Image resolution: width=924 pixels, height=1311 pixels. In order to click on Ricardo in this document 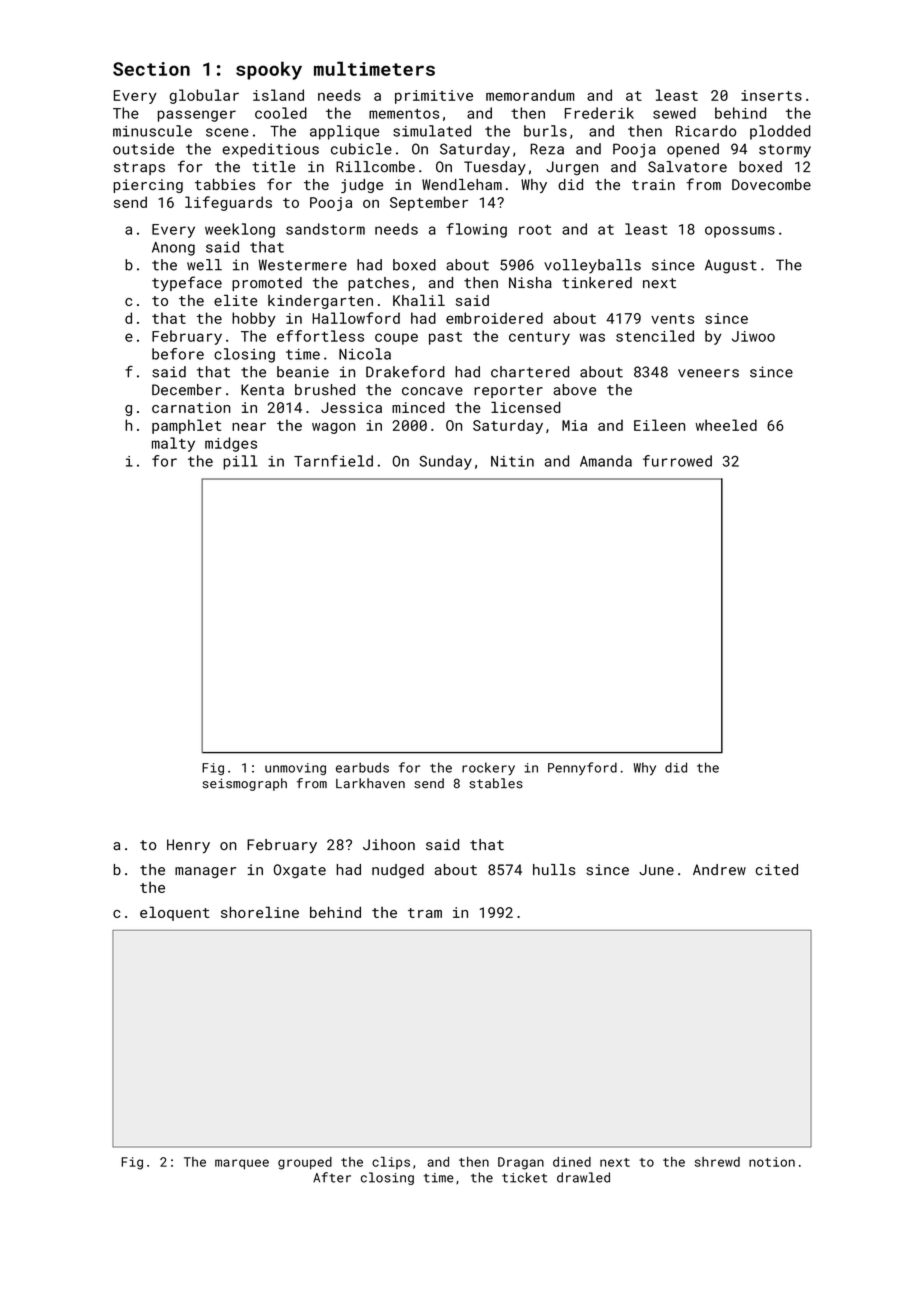, I will do `click(706, 131)`.
